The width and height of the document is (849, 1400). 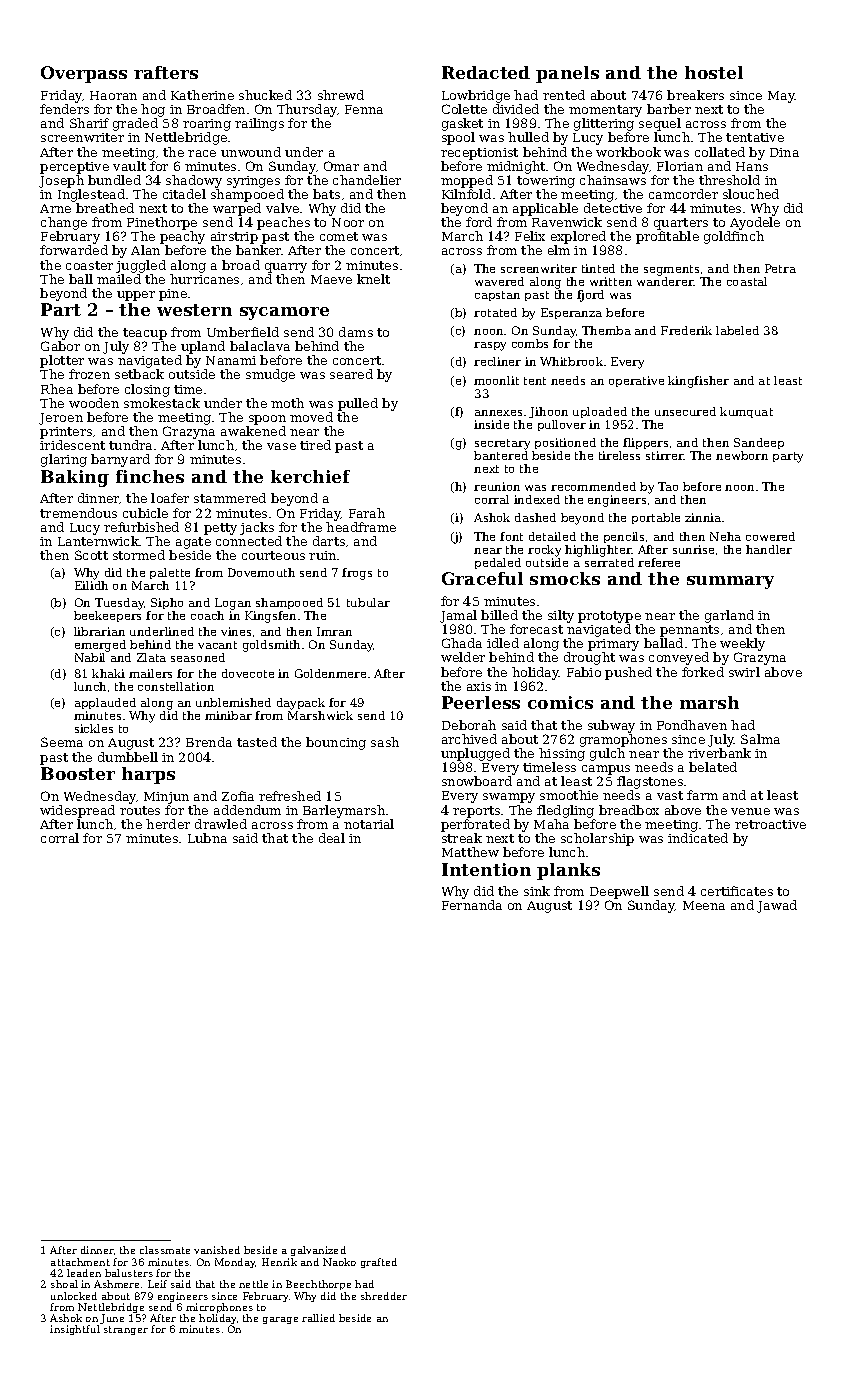 What do you see at coordinates (219, 1308) in the document?
I see `microphones` at bounding box center [219, 1308].
